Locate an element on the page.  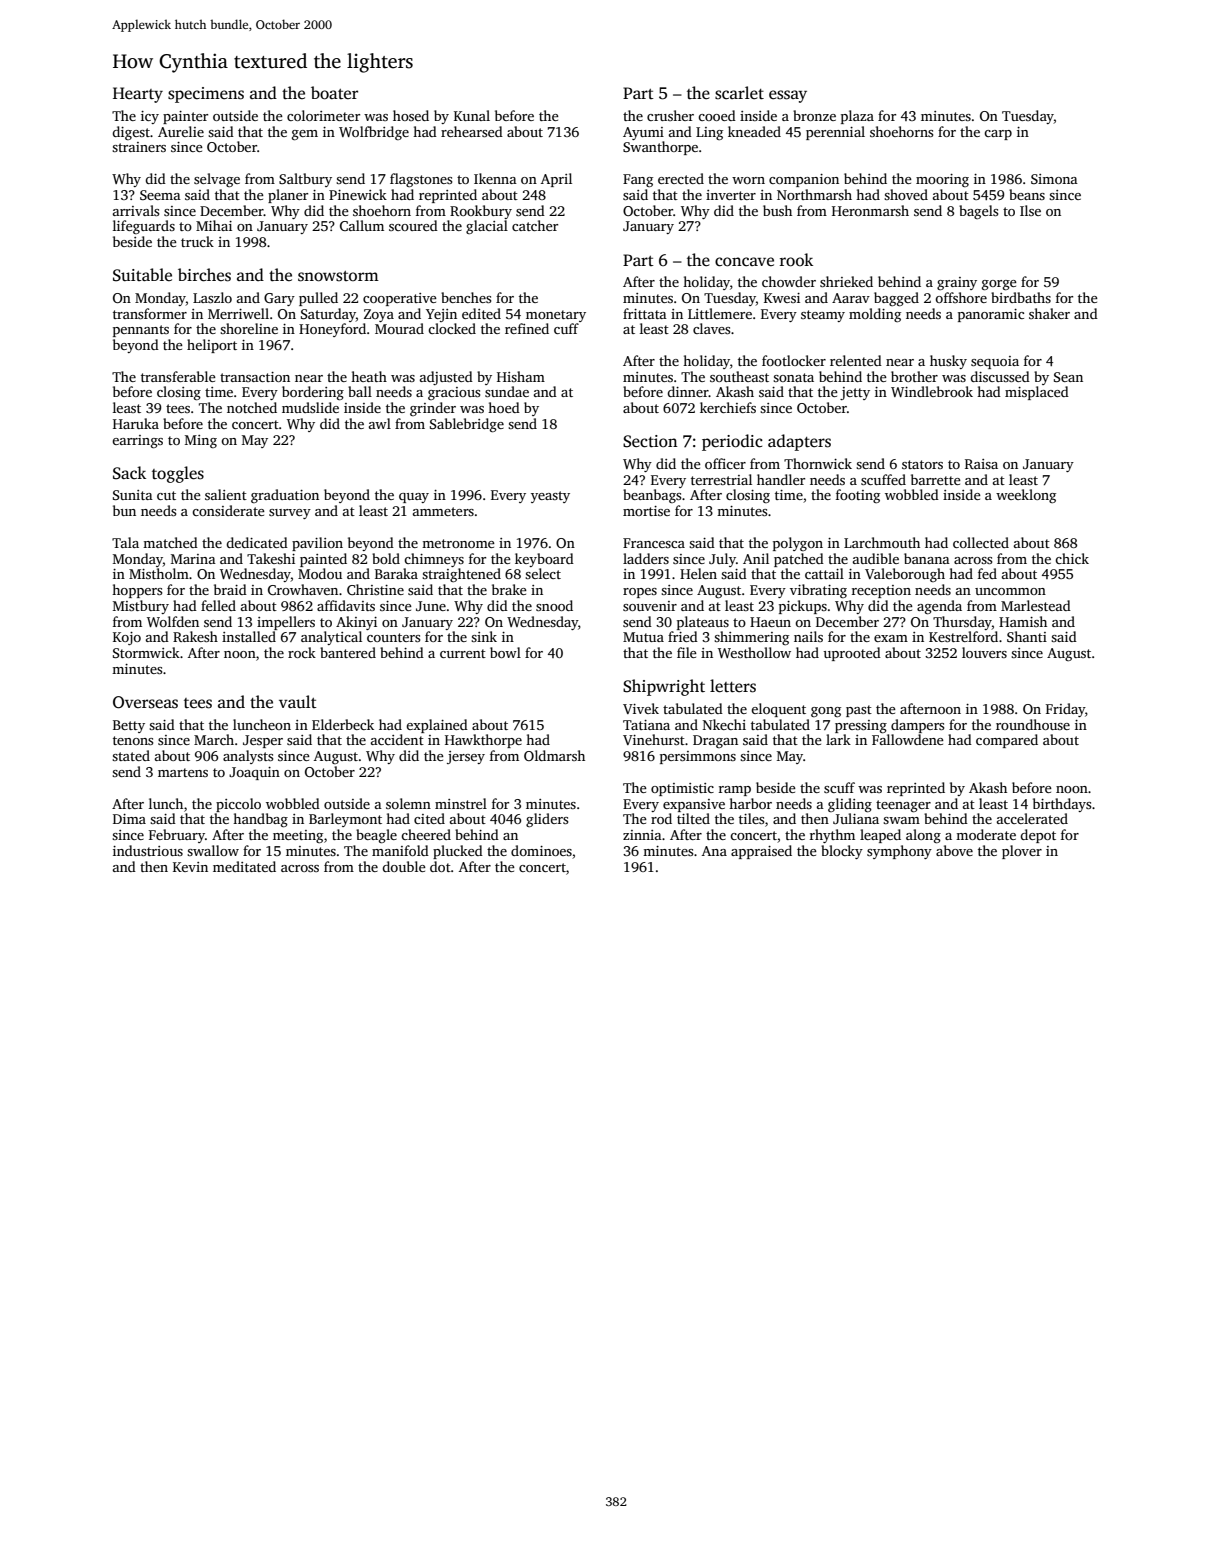
mortise is located at coordinates (646, 511).
